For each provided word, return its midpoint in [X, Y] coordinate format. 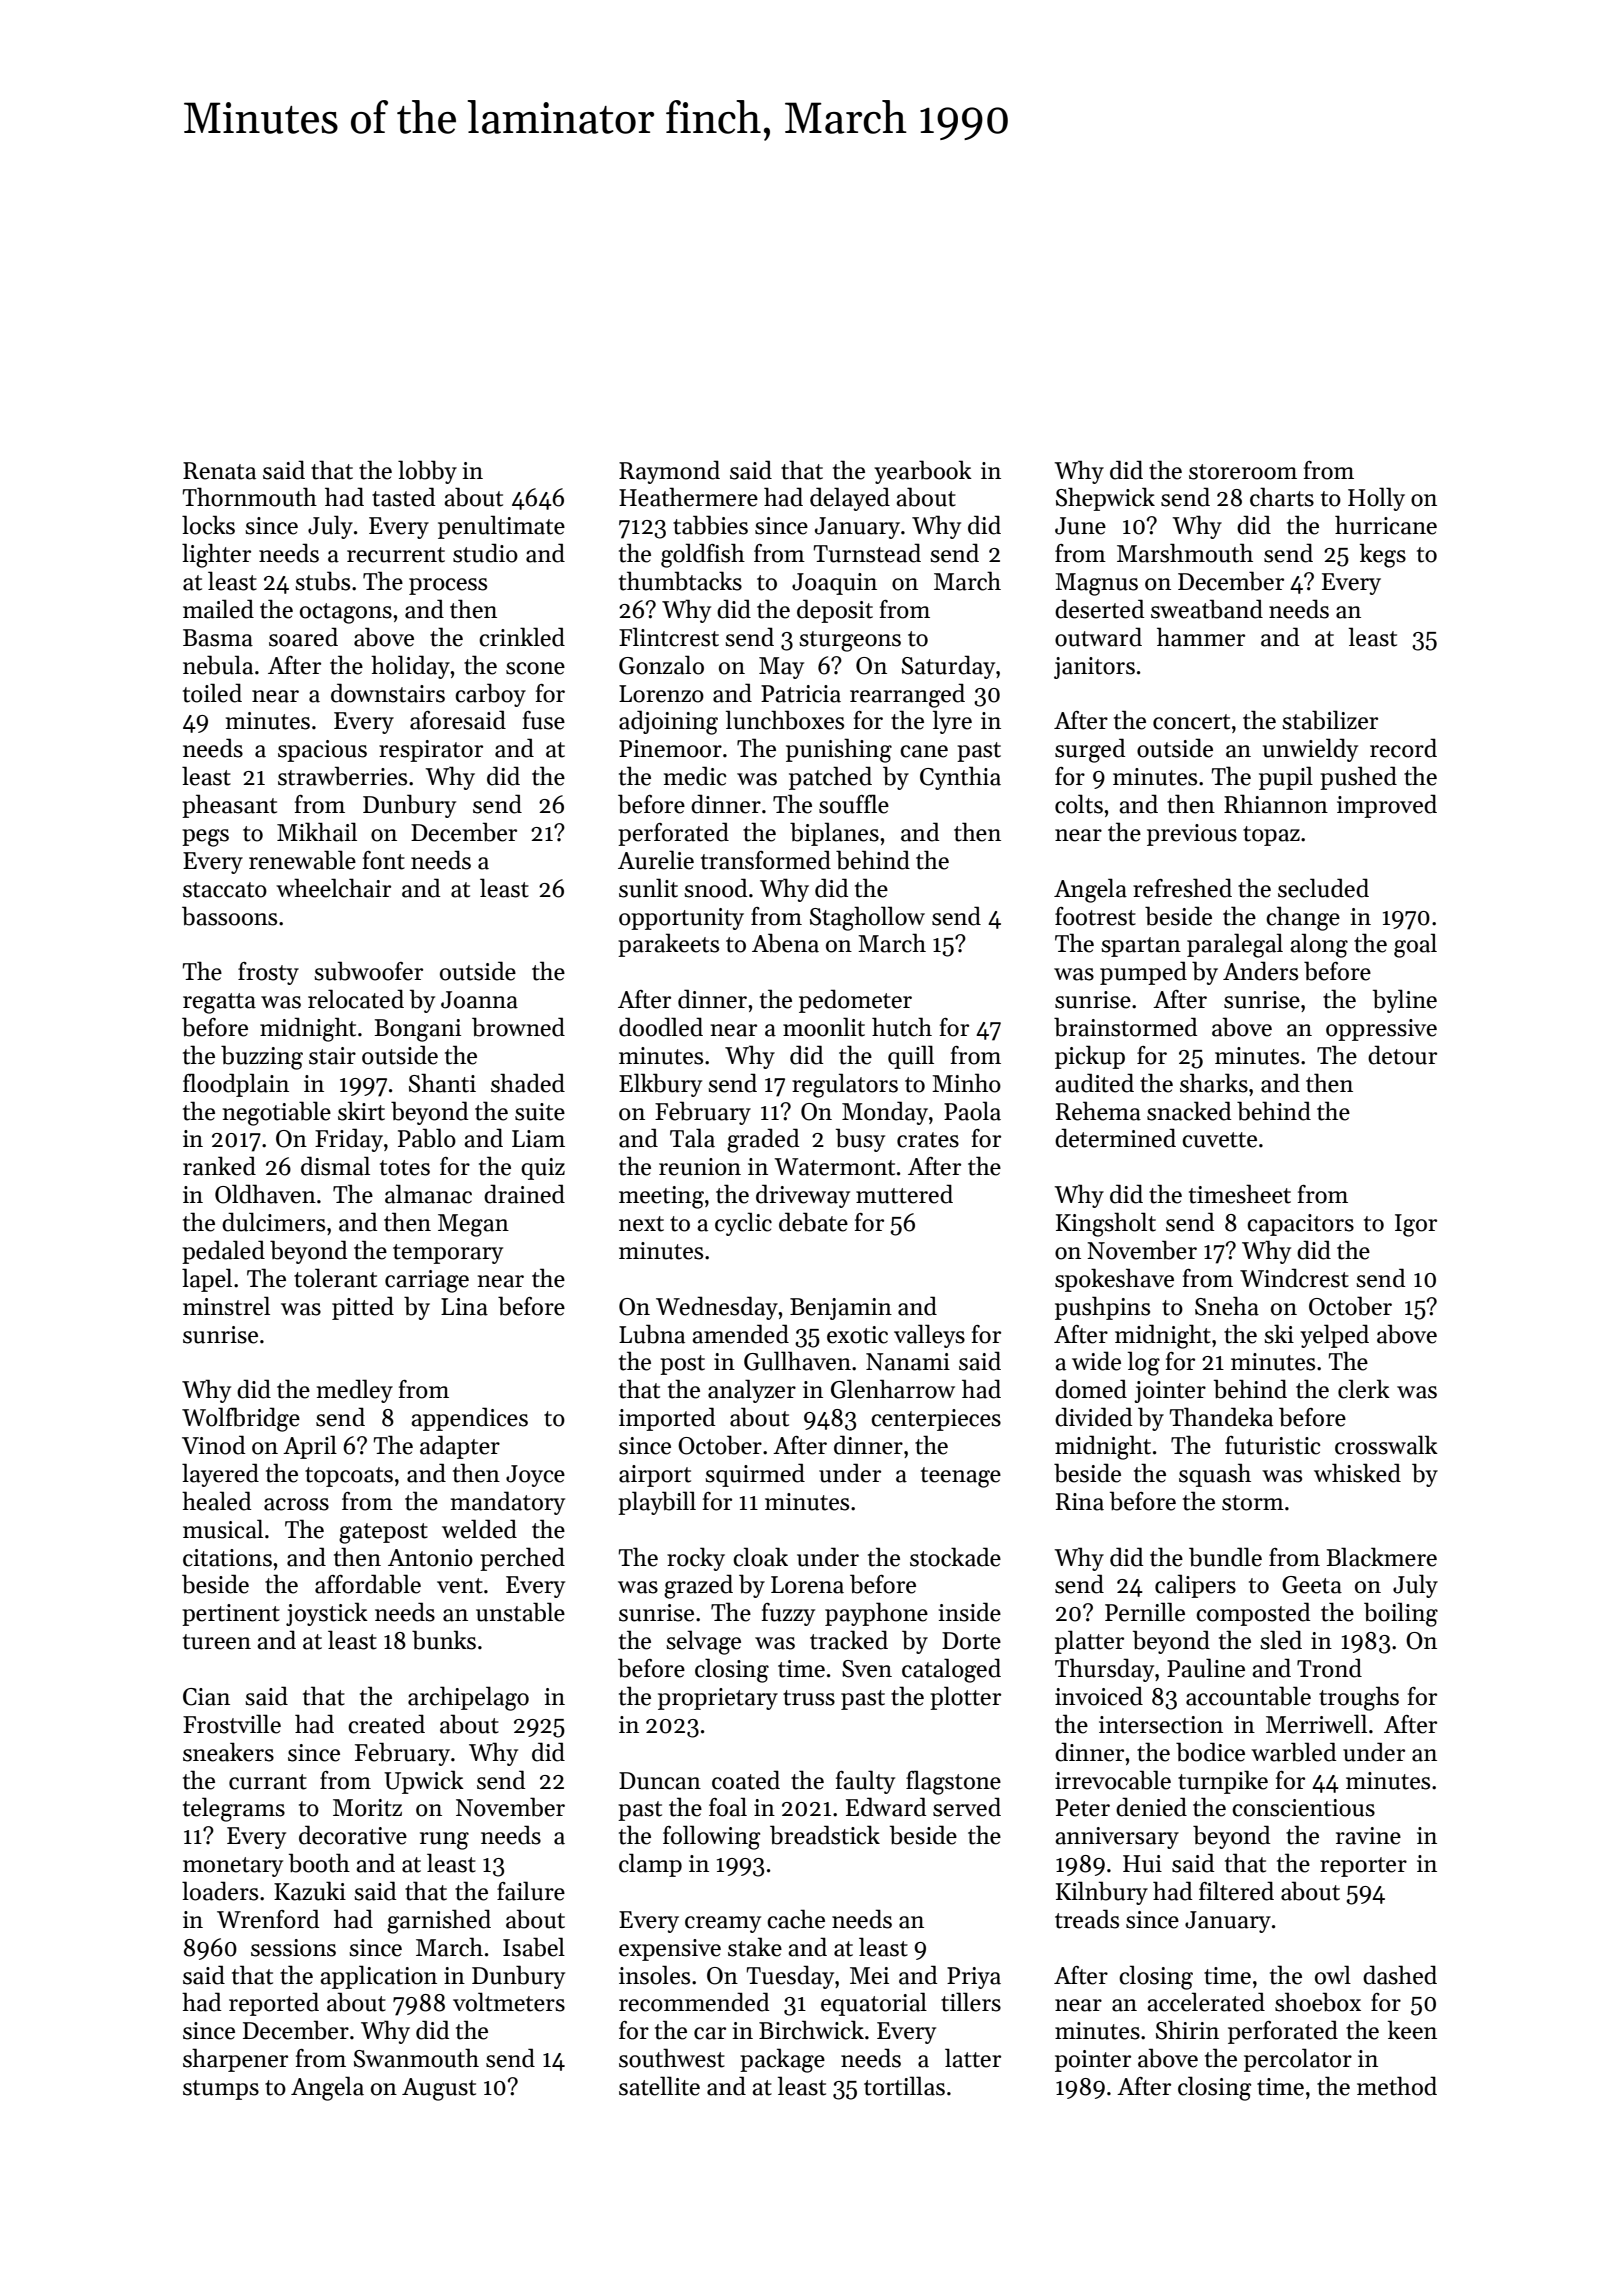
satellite [659, 2086]
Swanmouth [416, 2058]
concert [1191, 722]
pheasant [229, 806]
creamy [723, 1924]
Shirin [1187, 2030]
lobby [427, 472]
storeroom [1243, 472]
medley [355, 1391]
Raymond [669, 472]
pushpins [1102, 1308]
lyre [952, 722]
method [1397, 2086]
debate [813, 1222]
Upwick [424, 1782]
